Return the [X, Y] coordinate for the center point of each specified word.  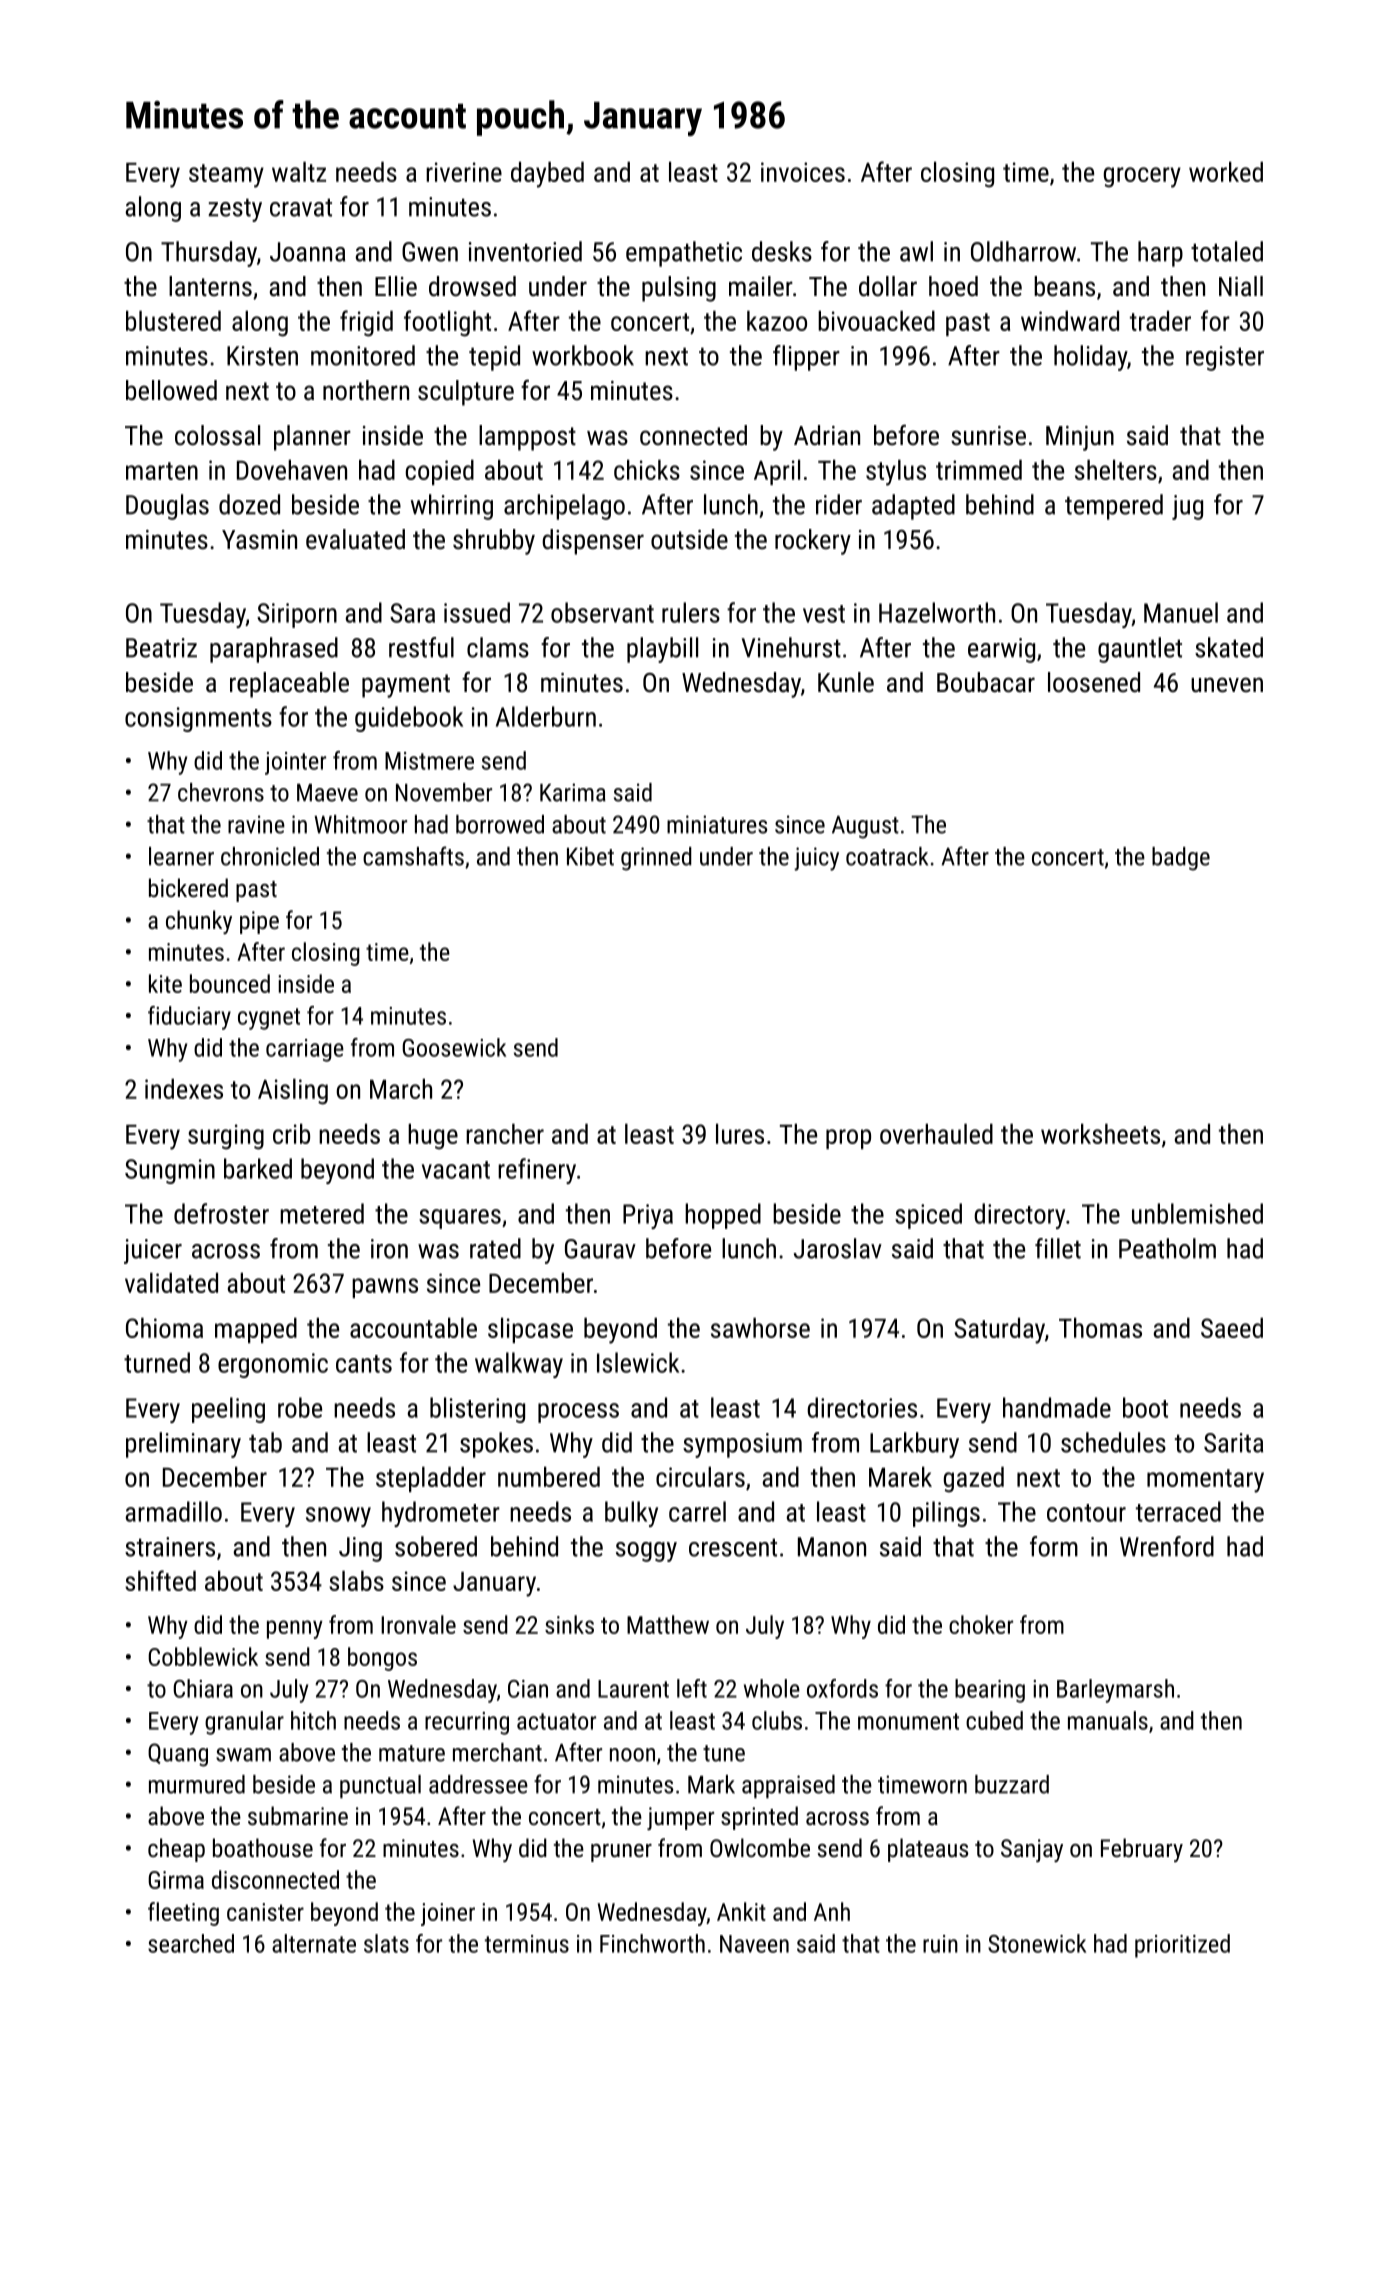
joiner [448, 1914]
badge [1181, 859]
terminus [527, 1944]
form [1054, 1546]
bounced [230, 983]
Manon [832, 1547]
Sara [412, 613]
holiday [1090, 358]
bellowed [171, 390]
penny [295, 1629]
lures [740, 1133]
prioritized [1182, 1946]
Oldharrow [1023, 251]
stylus [896, 472]
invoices [803, 172]
